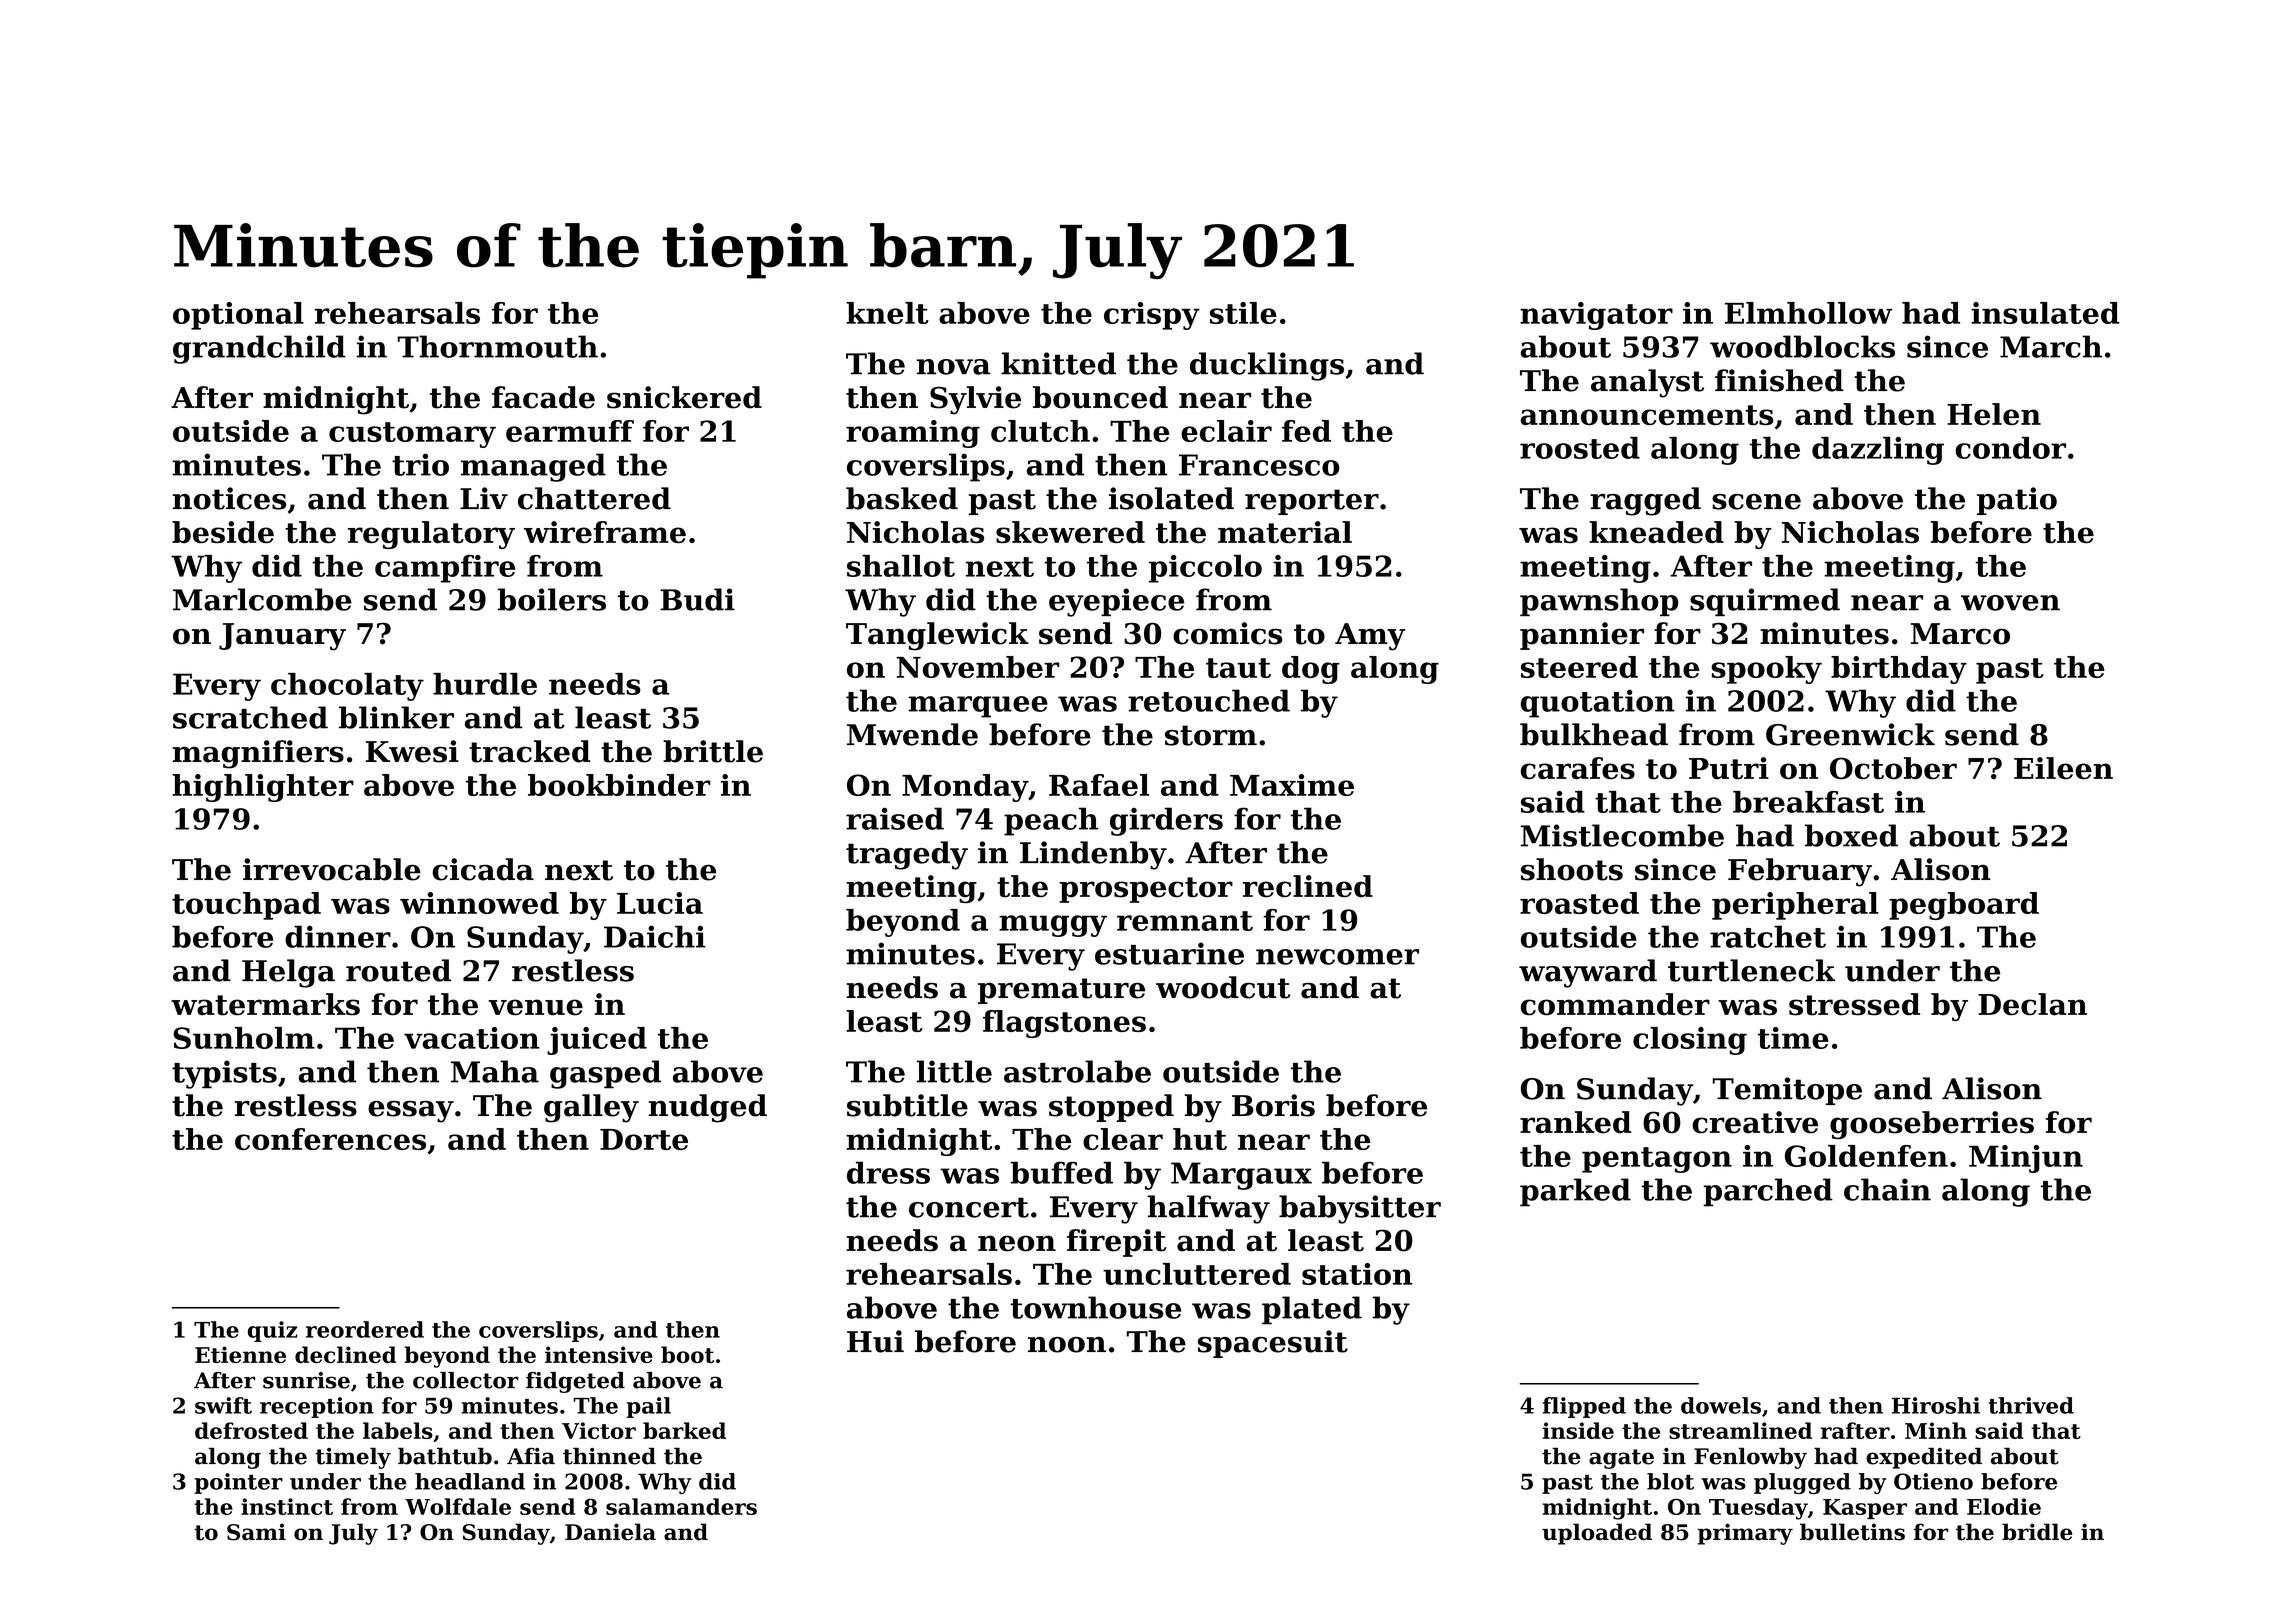  I want to click on winnowed, so click(479, 903).
